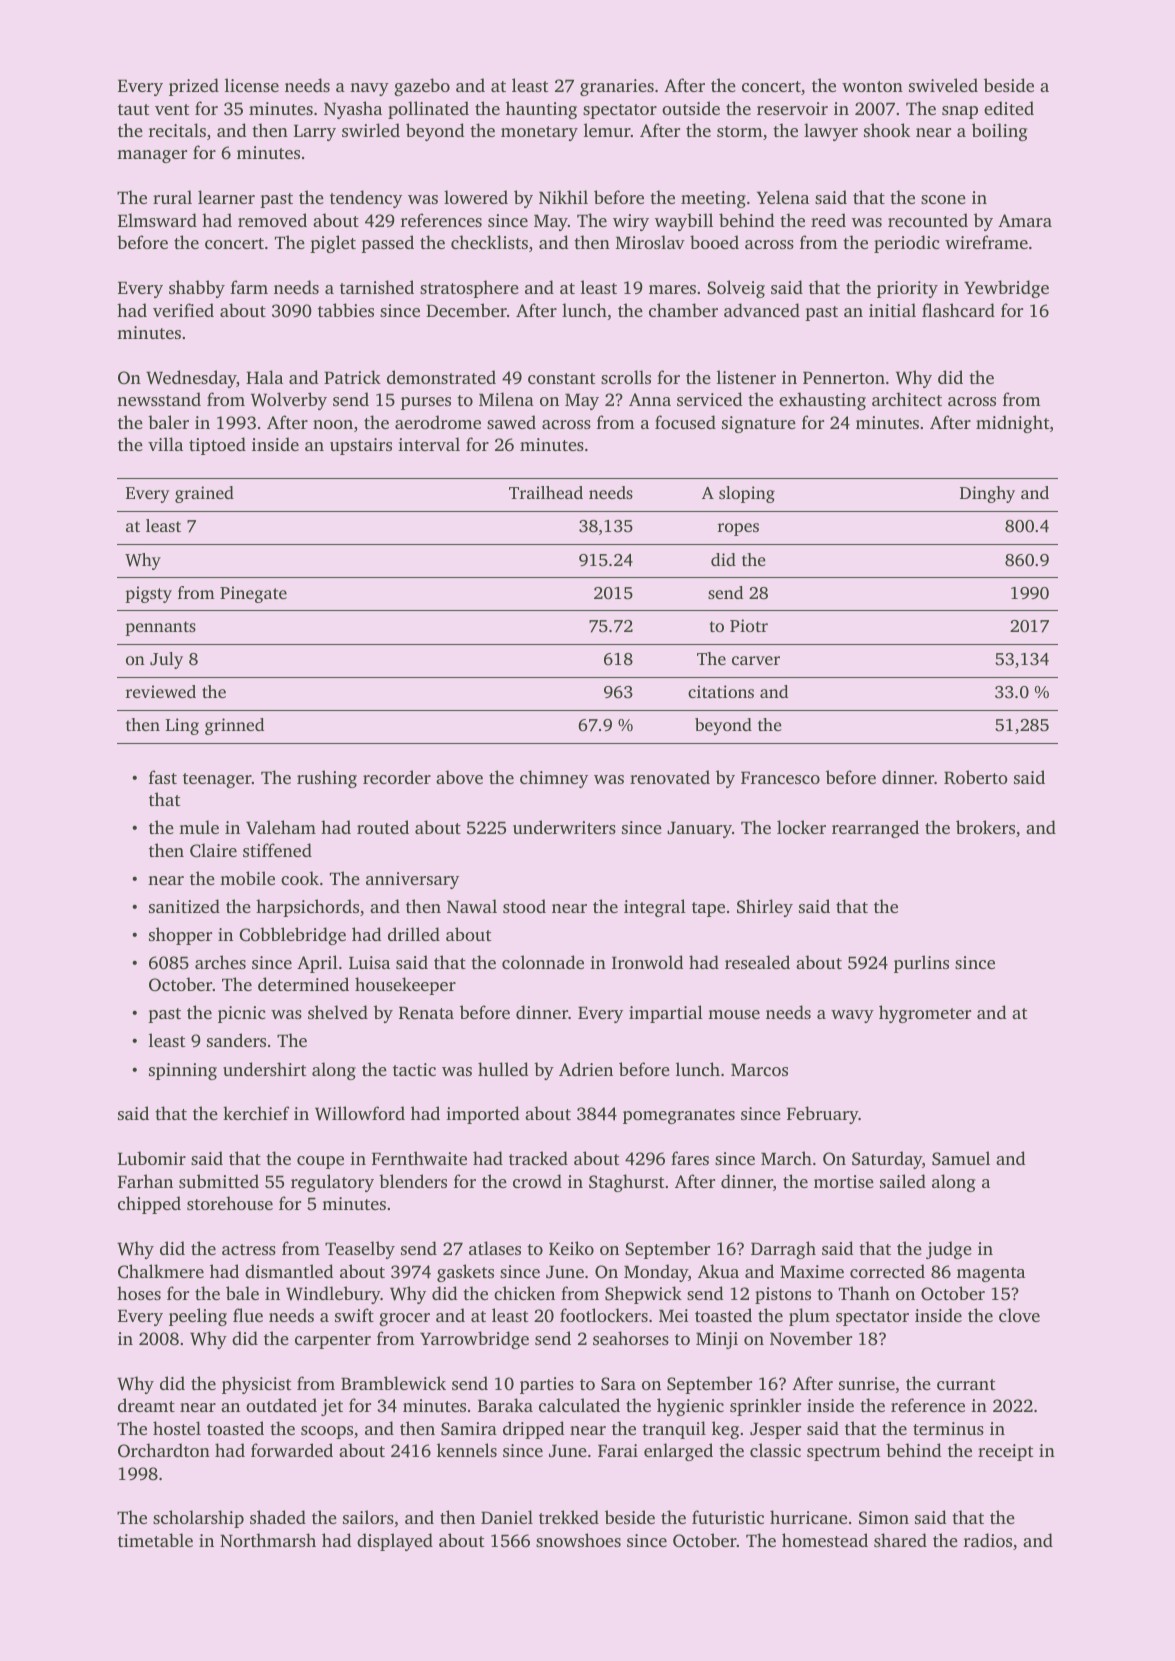 This document has height=1661, width=1175. What do you see at coordinates (368, 1517) in the document?
I see `sailors` at bounding box center [368, 1517].
